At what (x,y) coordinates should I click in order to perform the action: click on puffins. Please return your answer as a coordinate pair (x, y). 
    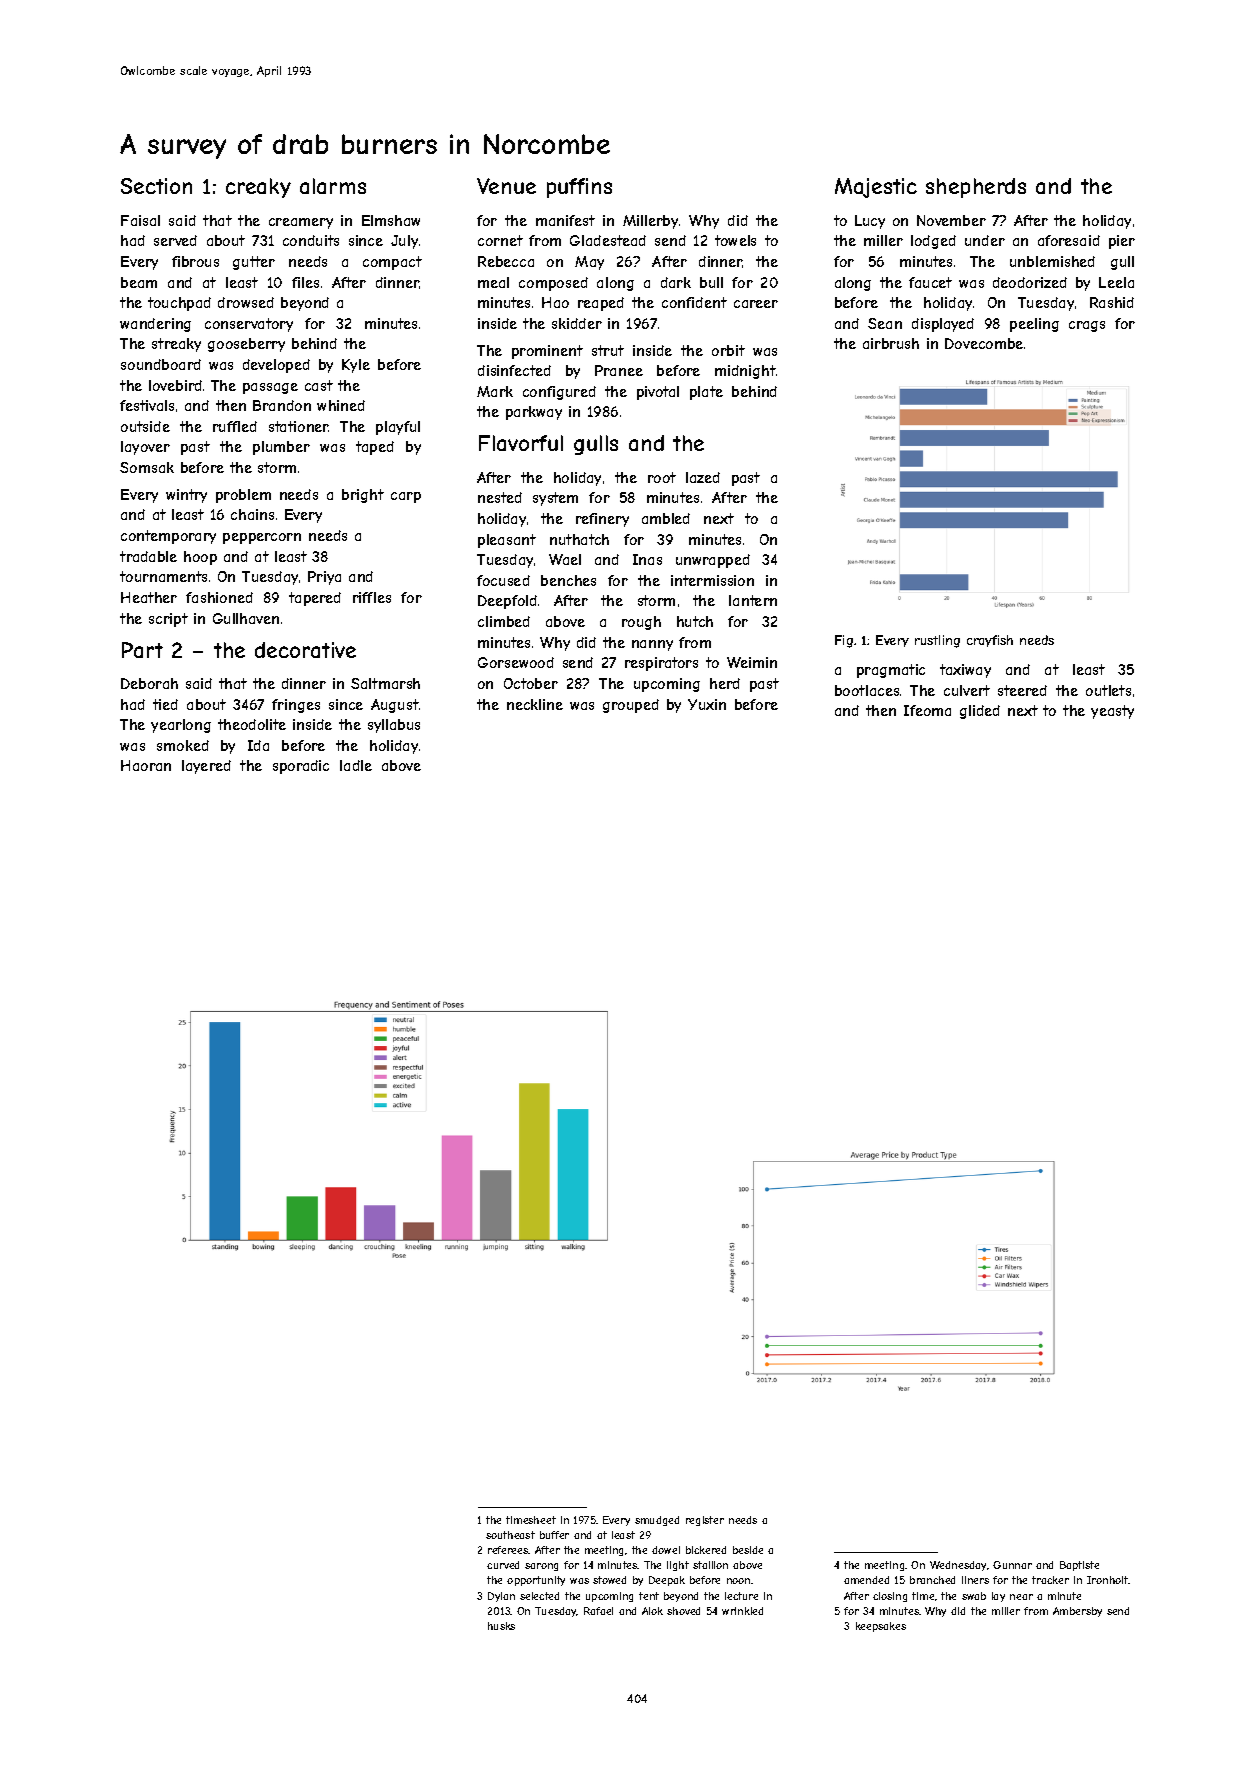
    Looking at the image, I should click on (579, 188).
